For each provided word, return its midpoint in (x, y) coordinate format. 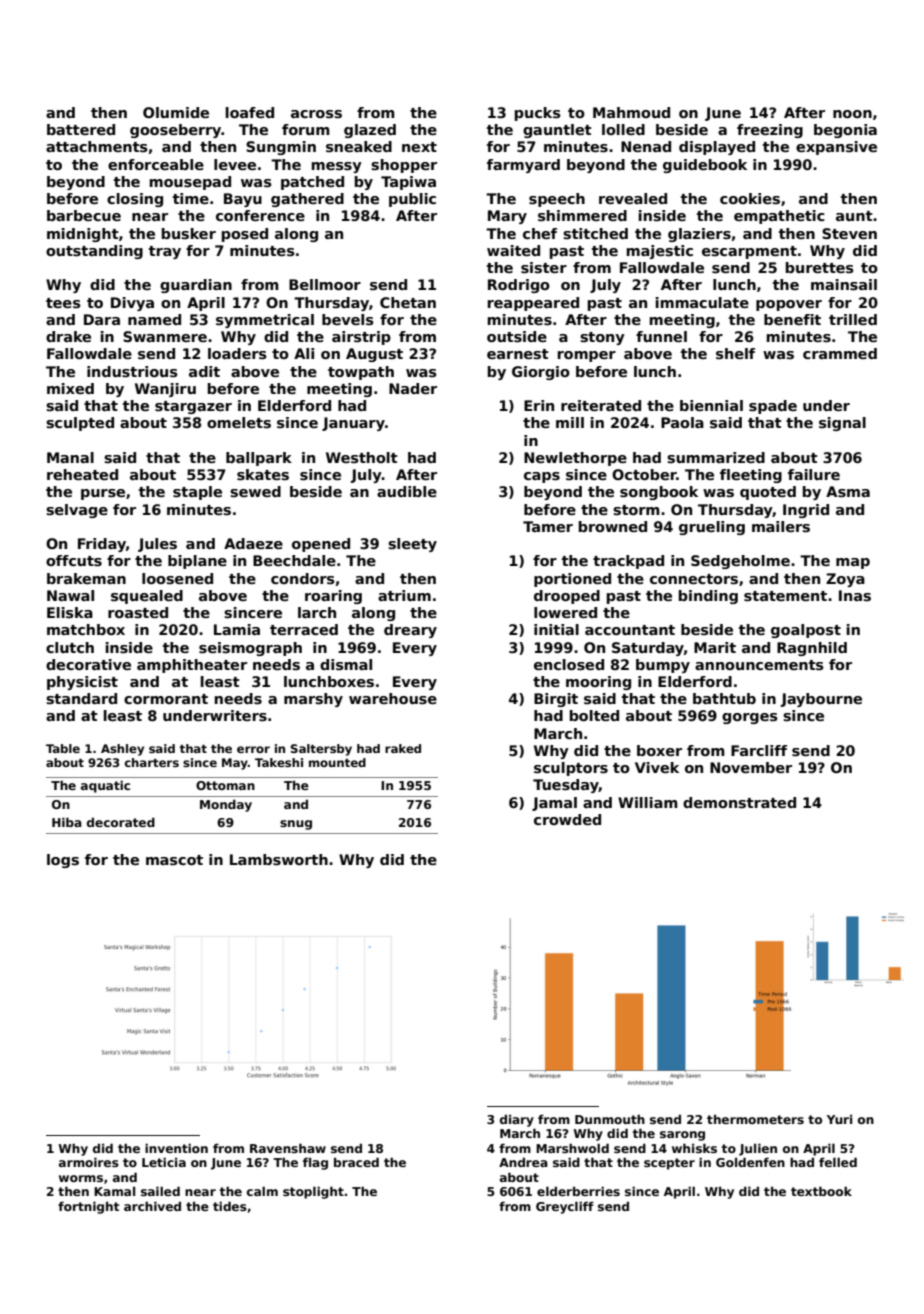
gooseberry (176, 131)
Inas (855, 595)
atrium (404, 595)
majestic (660, 252)
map (853, 563)
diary (517, 1120)
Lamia (237, 629)
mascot (174, 860)
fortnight (88, 1207)
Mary (507, 217)
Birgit (556, 700)
